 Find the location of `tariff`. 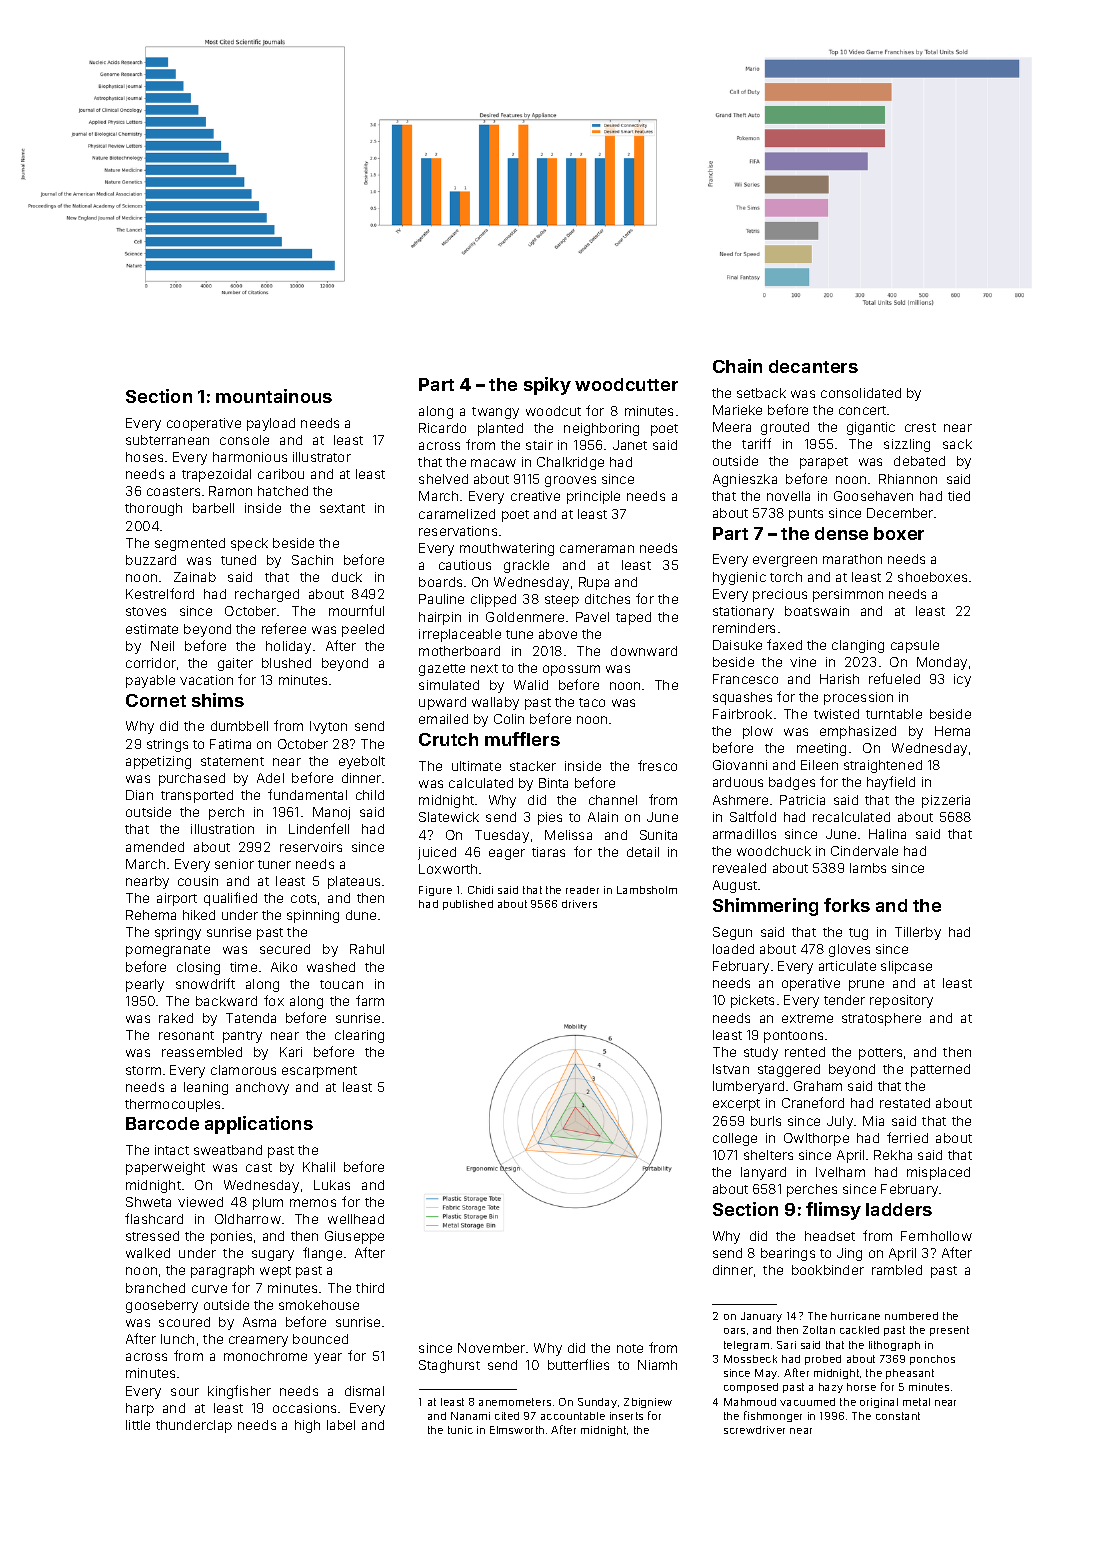

tariff is located at coordinates (756, 443).
